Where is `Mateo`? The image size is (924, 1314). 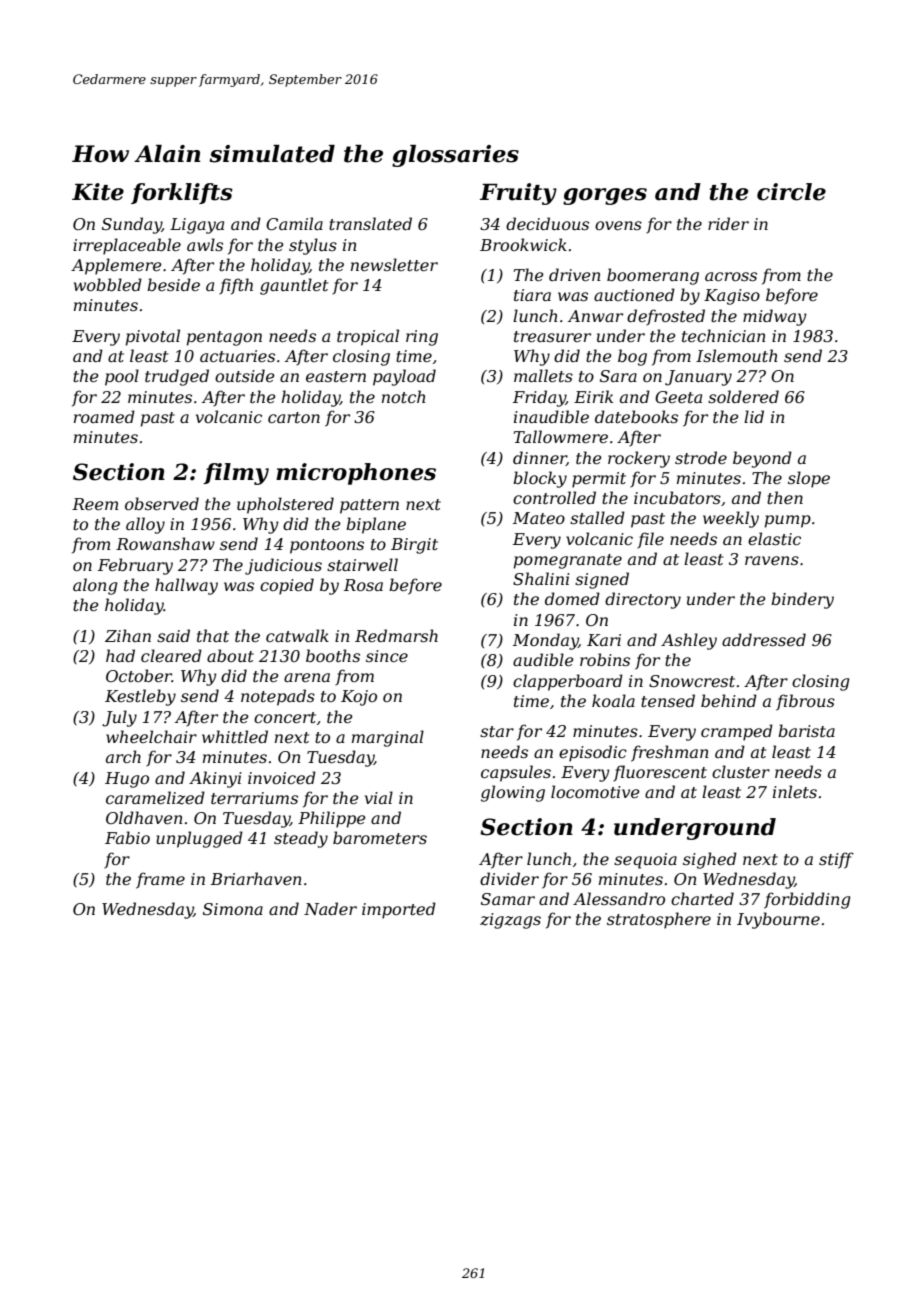 Mateo is located at coordinates (539, 518).
